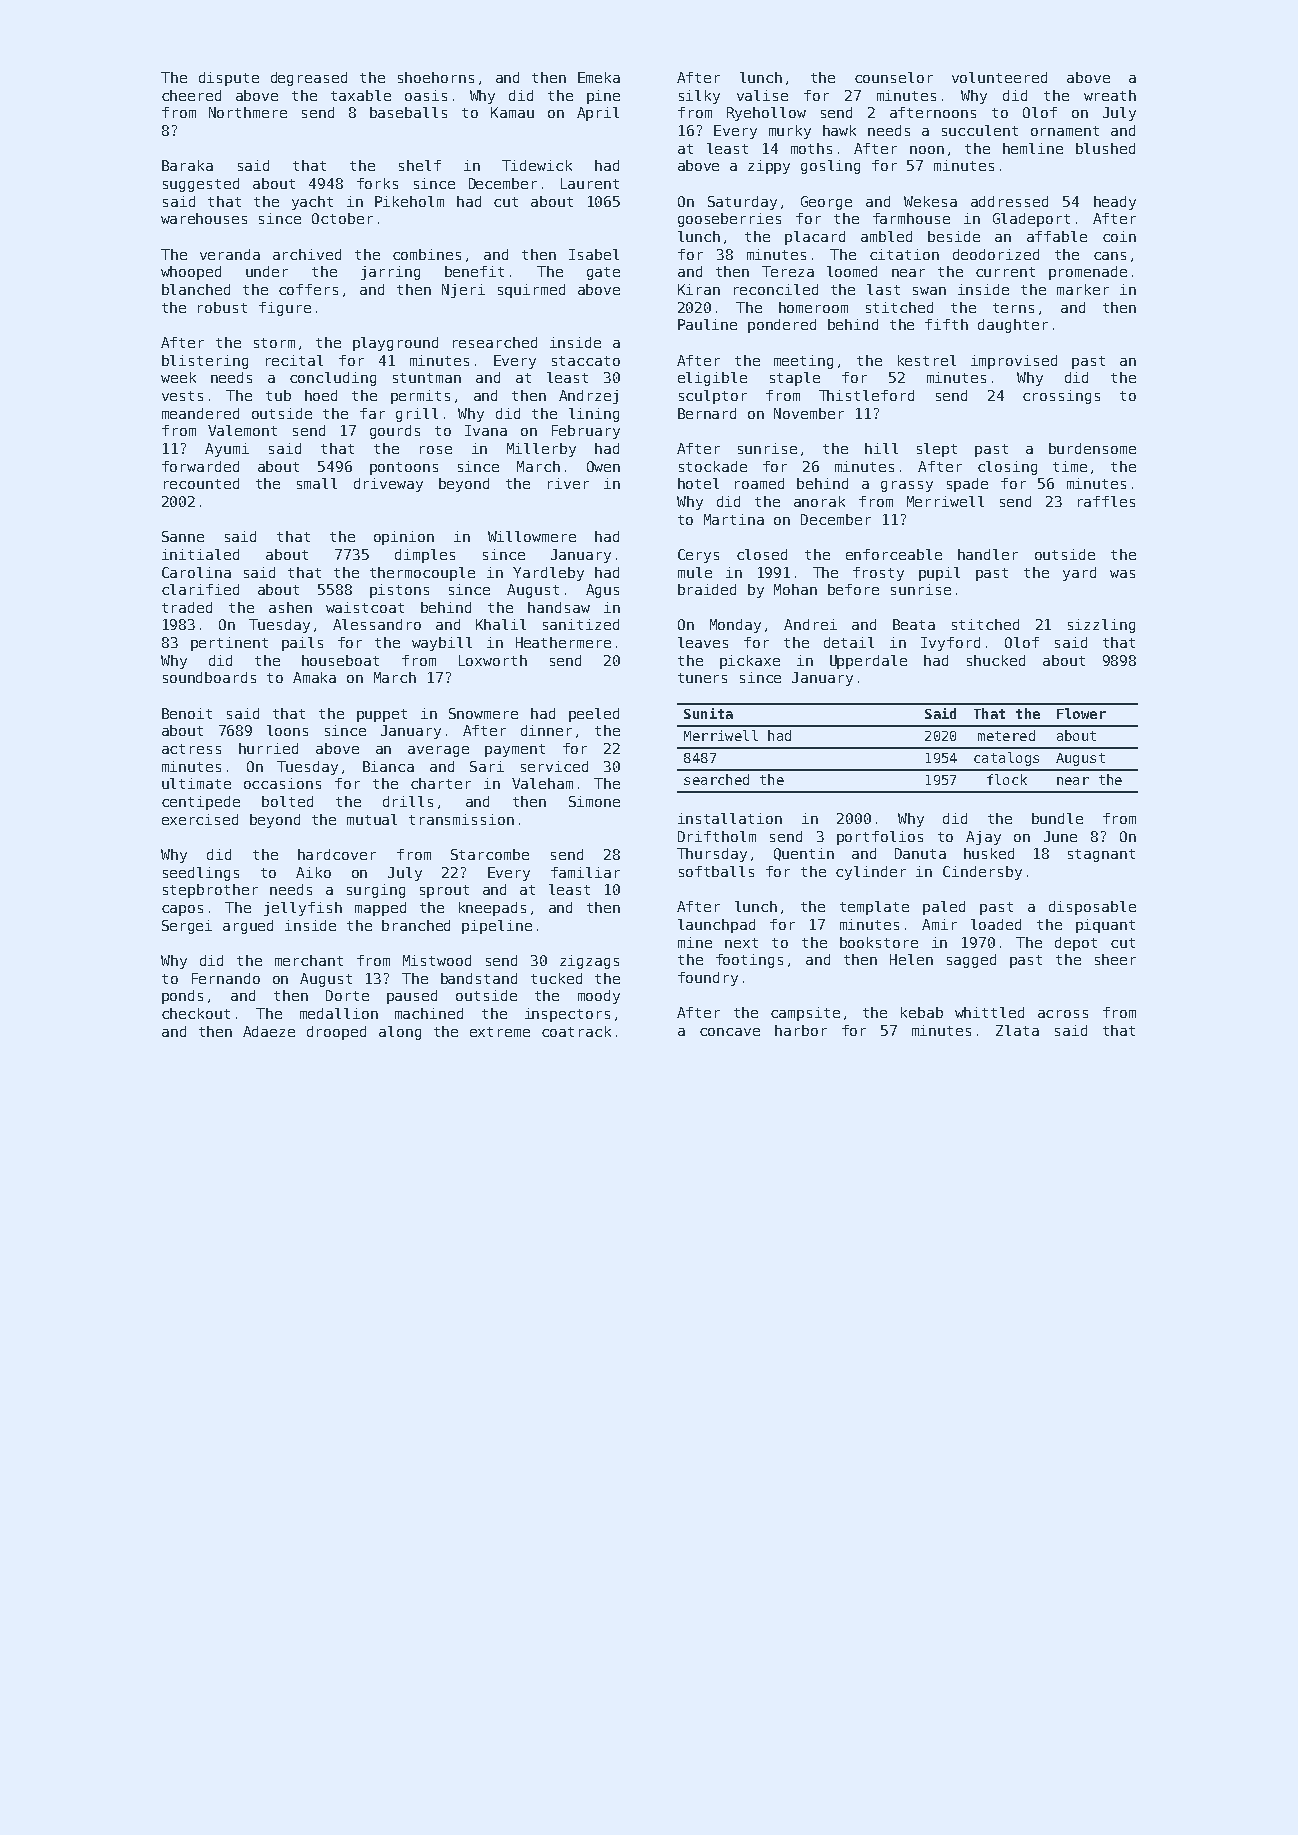 This page has height=1835, width=1298. Describe the element at coordinates (307, 254) in the page. I see `archived` at that location.
